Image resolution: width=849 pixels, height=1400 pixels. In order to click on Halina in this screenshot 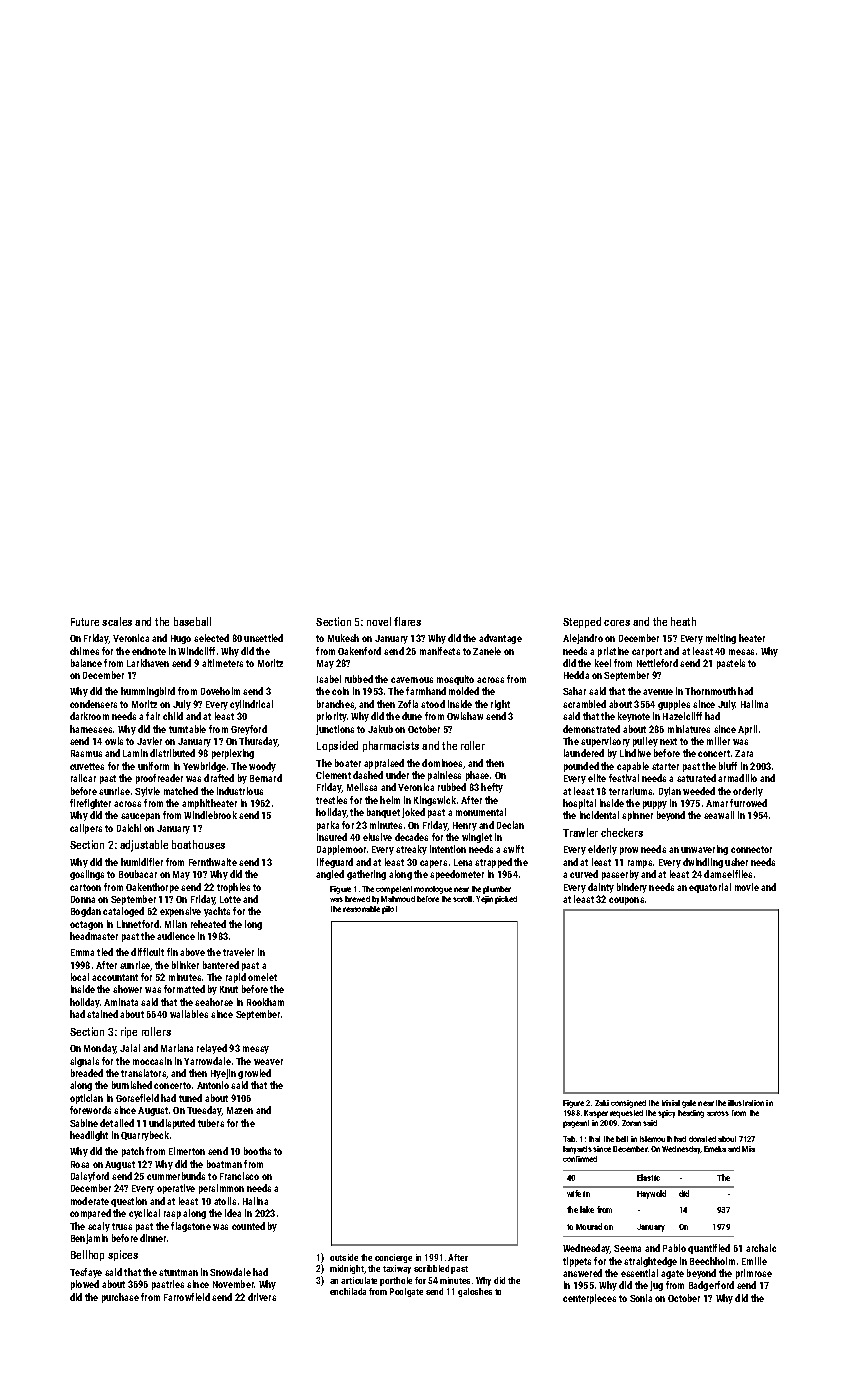, I will do `click(255, 1201)`.
